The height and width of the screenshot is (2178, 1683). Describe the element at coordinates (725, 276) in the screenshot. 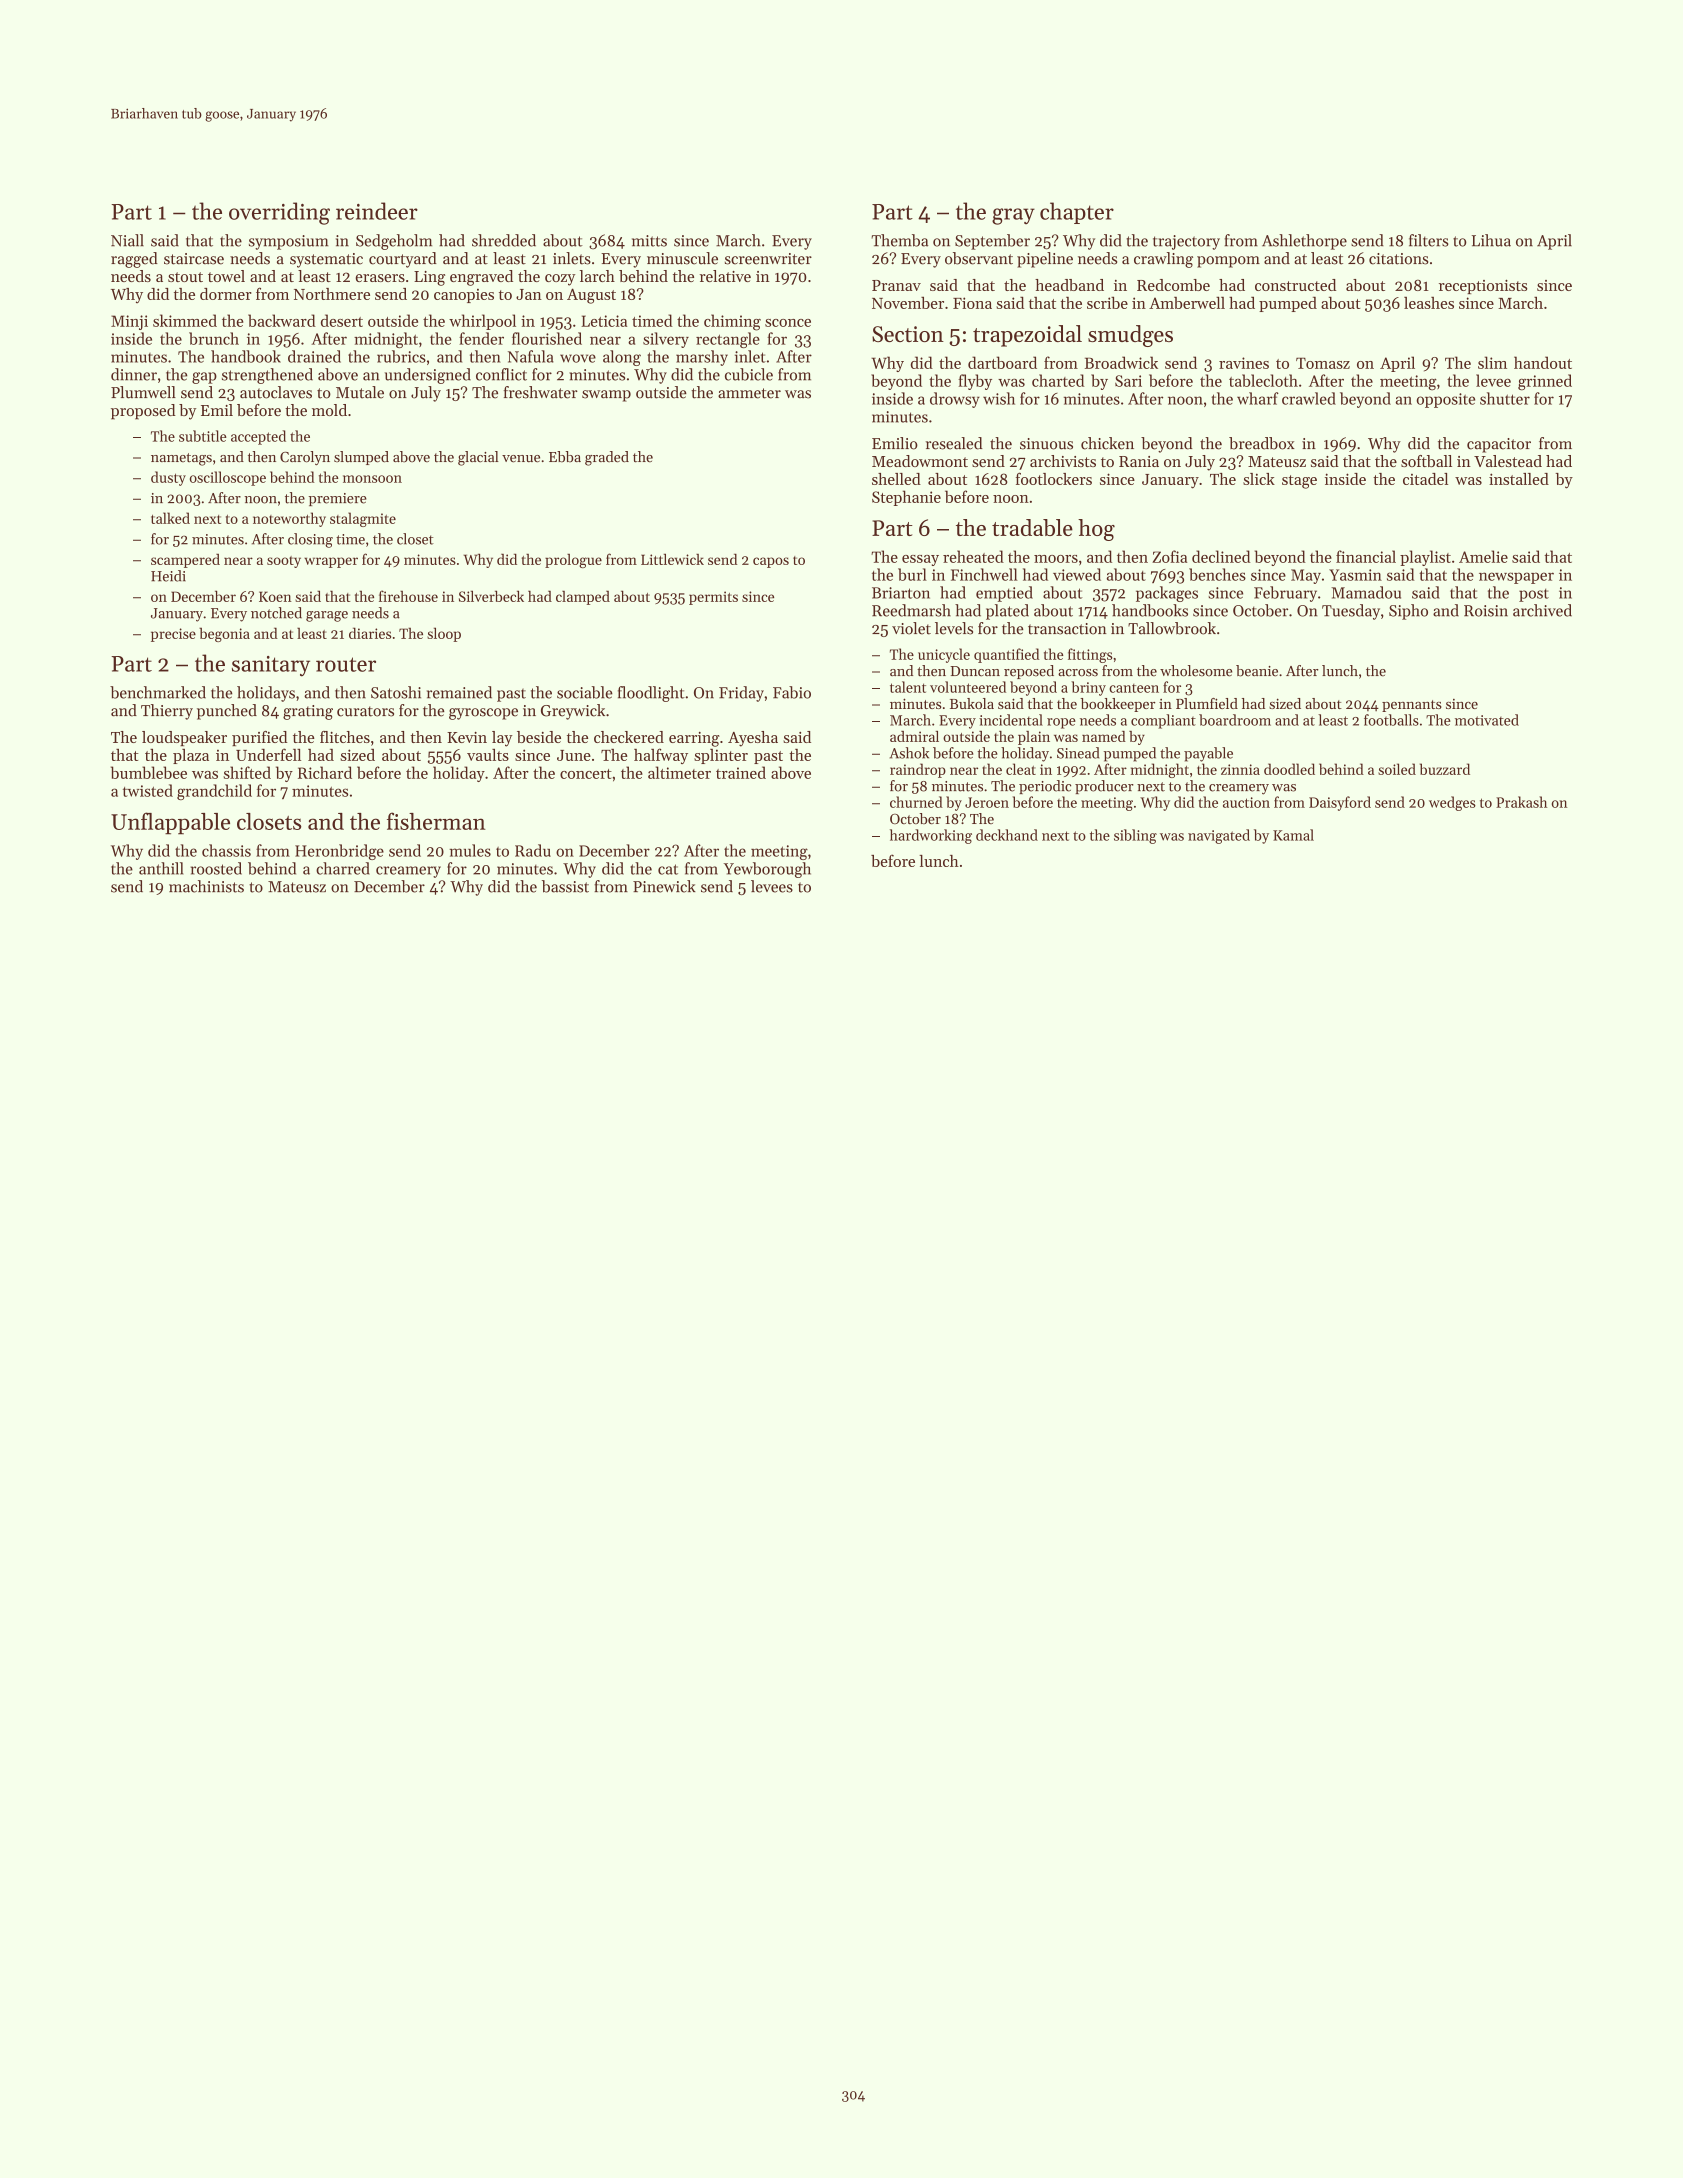

I see `relative` at that location.
